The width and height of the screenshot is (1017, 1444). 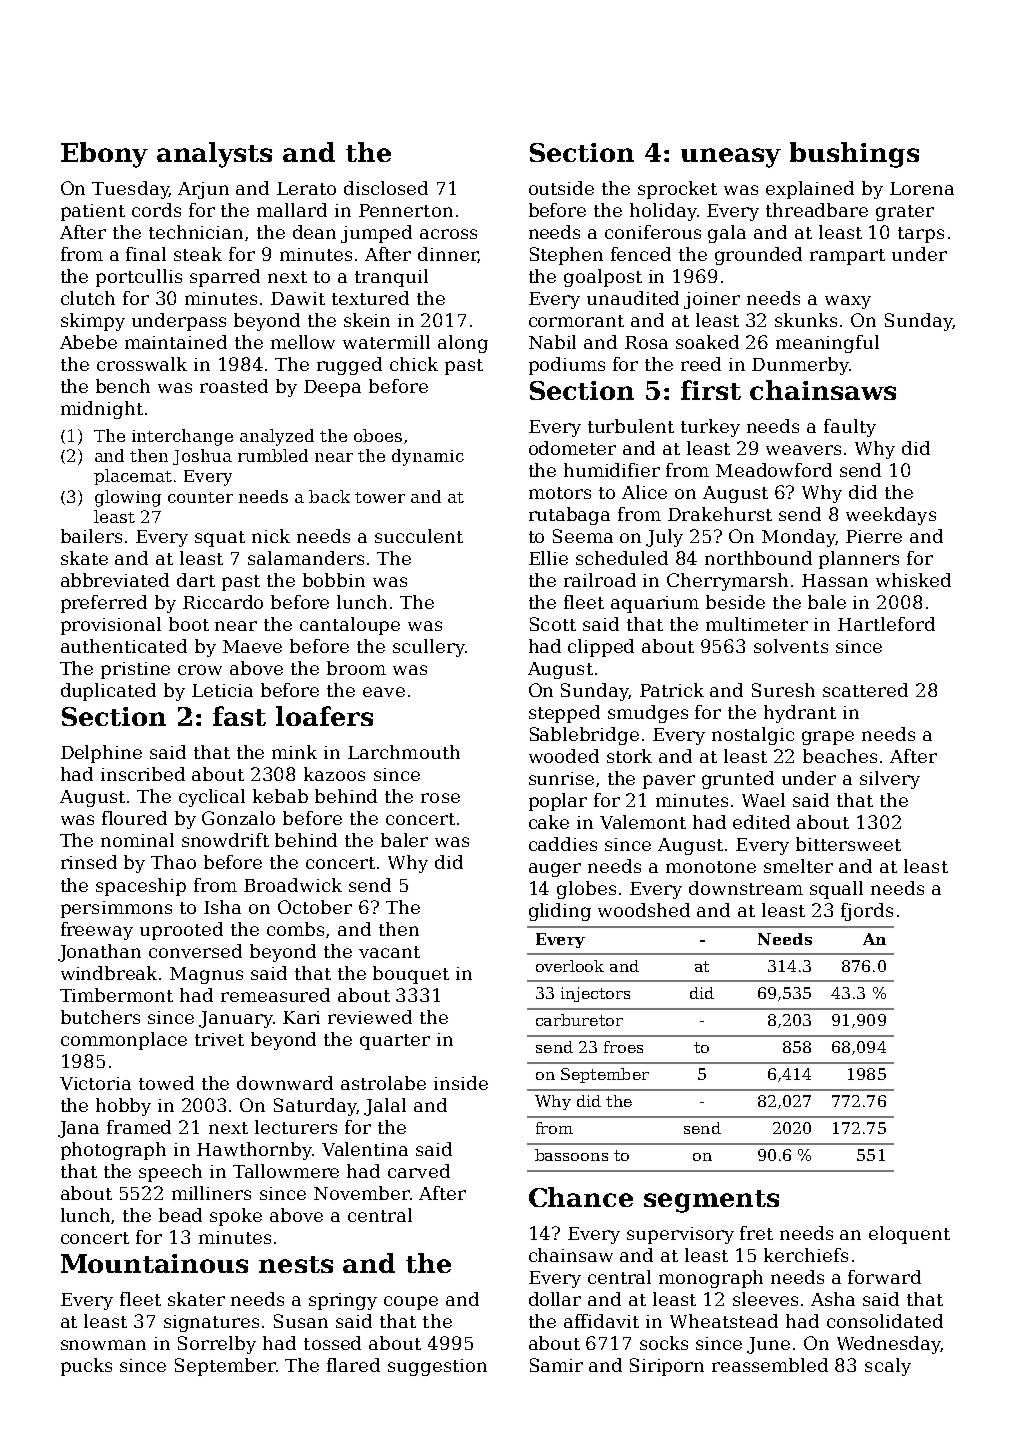 I want to click on rose, so click(x=440, y=798).
